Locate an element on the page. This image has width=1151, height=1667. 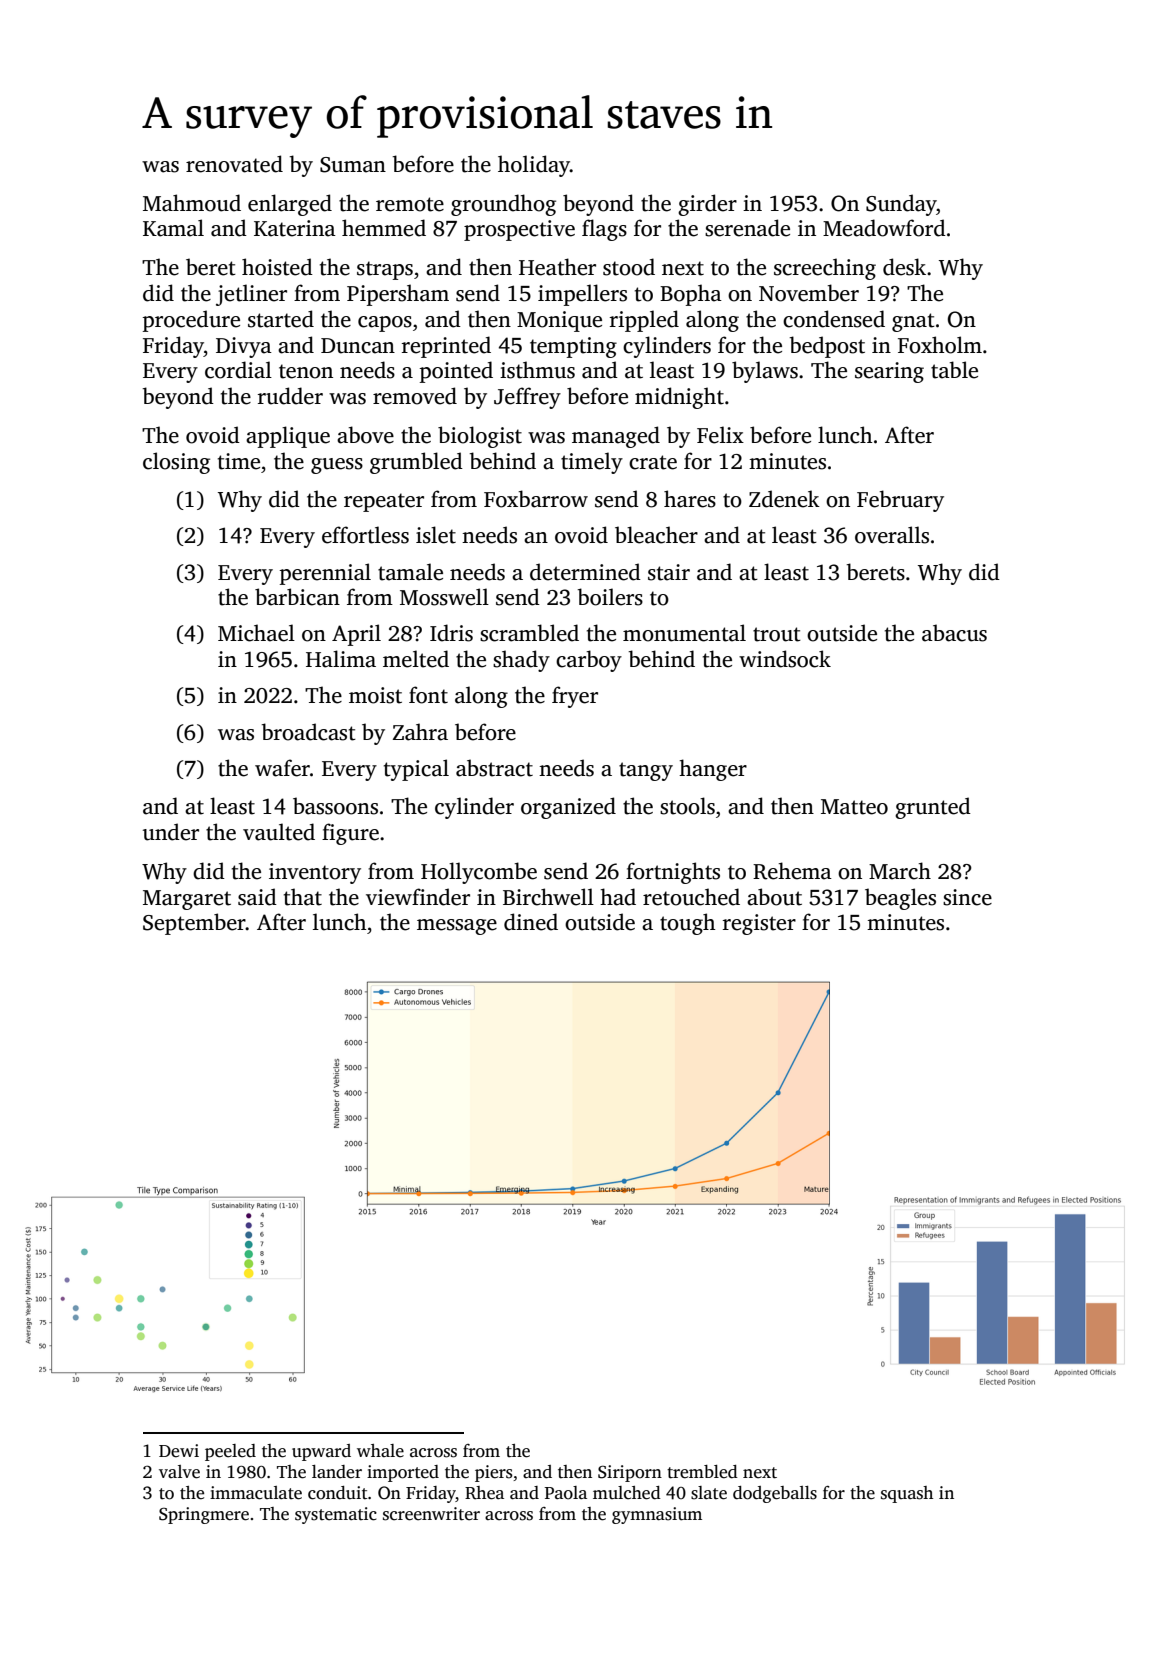
trembled is located at coordinates (702, 1472).
